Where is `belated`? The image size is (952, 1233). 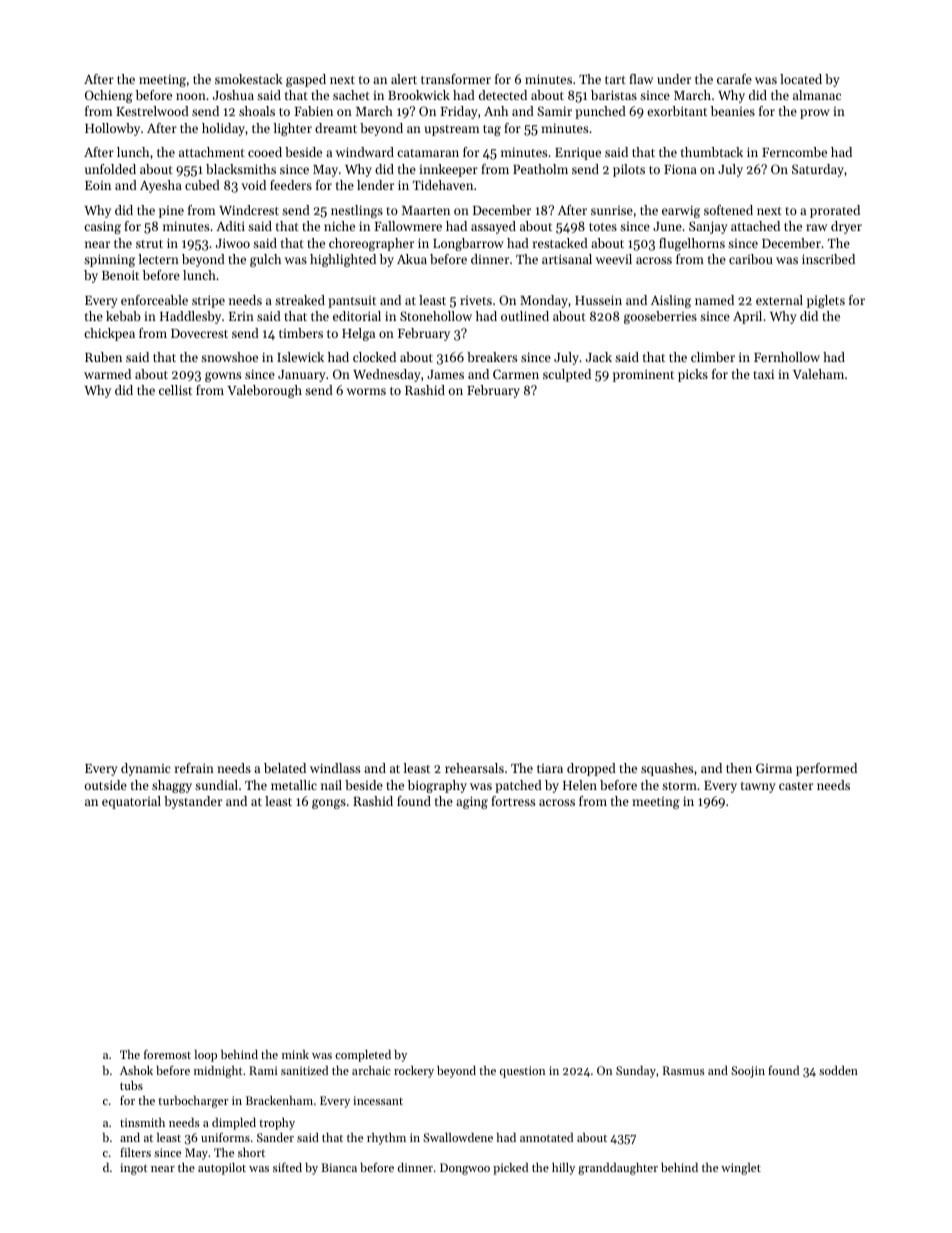 belated is located at coordinates (285, 768).
